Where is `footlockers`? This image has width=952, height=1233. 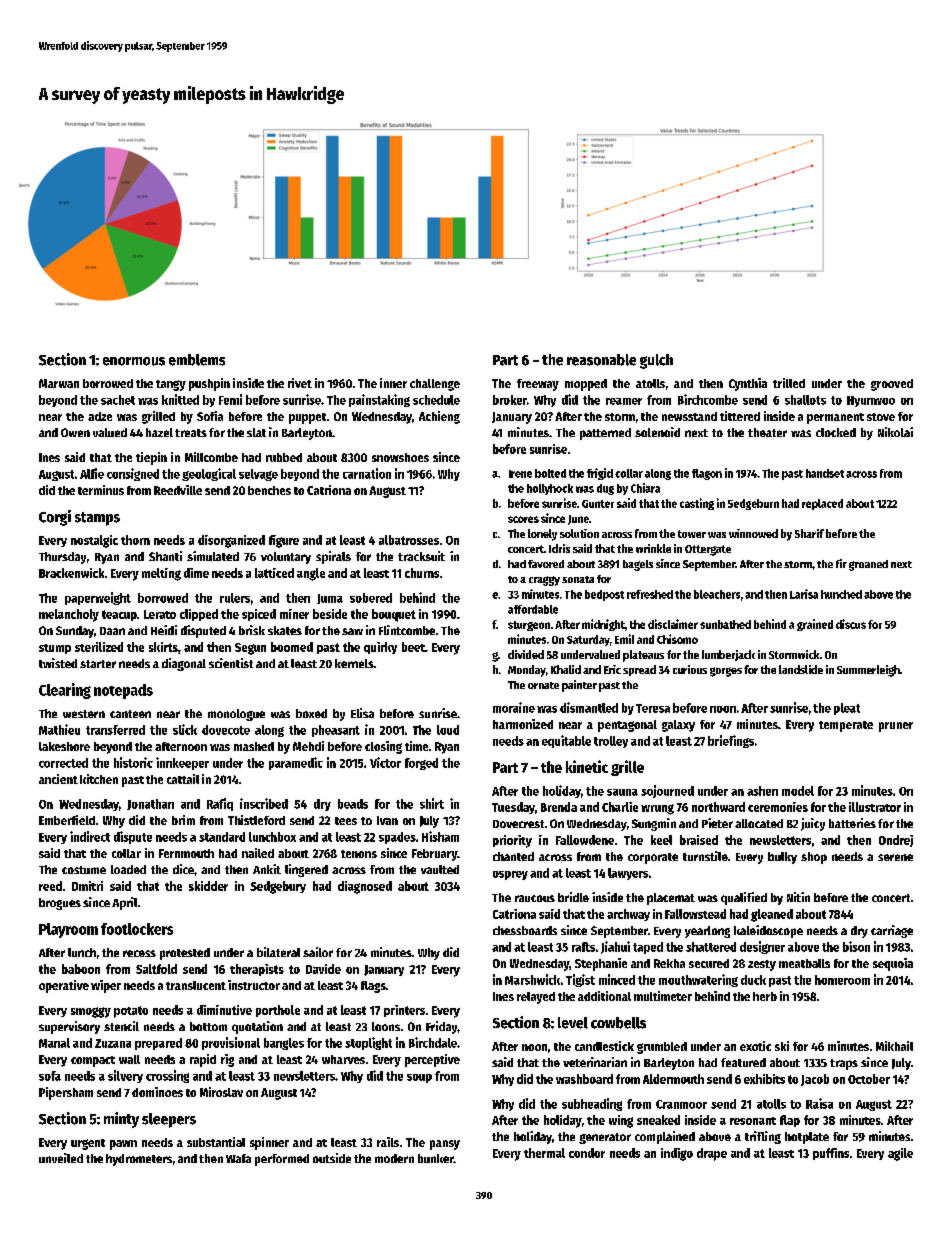
footlockers is located at coordinates (137, 929).
